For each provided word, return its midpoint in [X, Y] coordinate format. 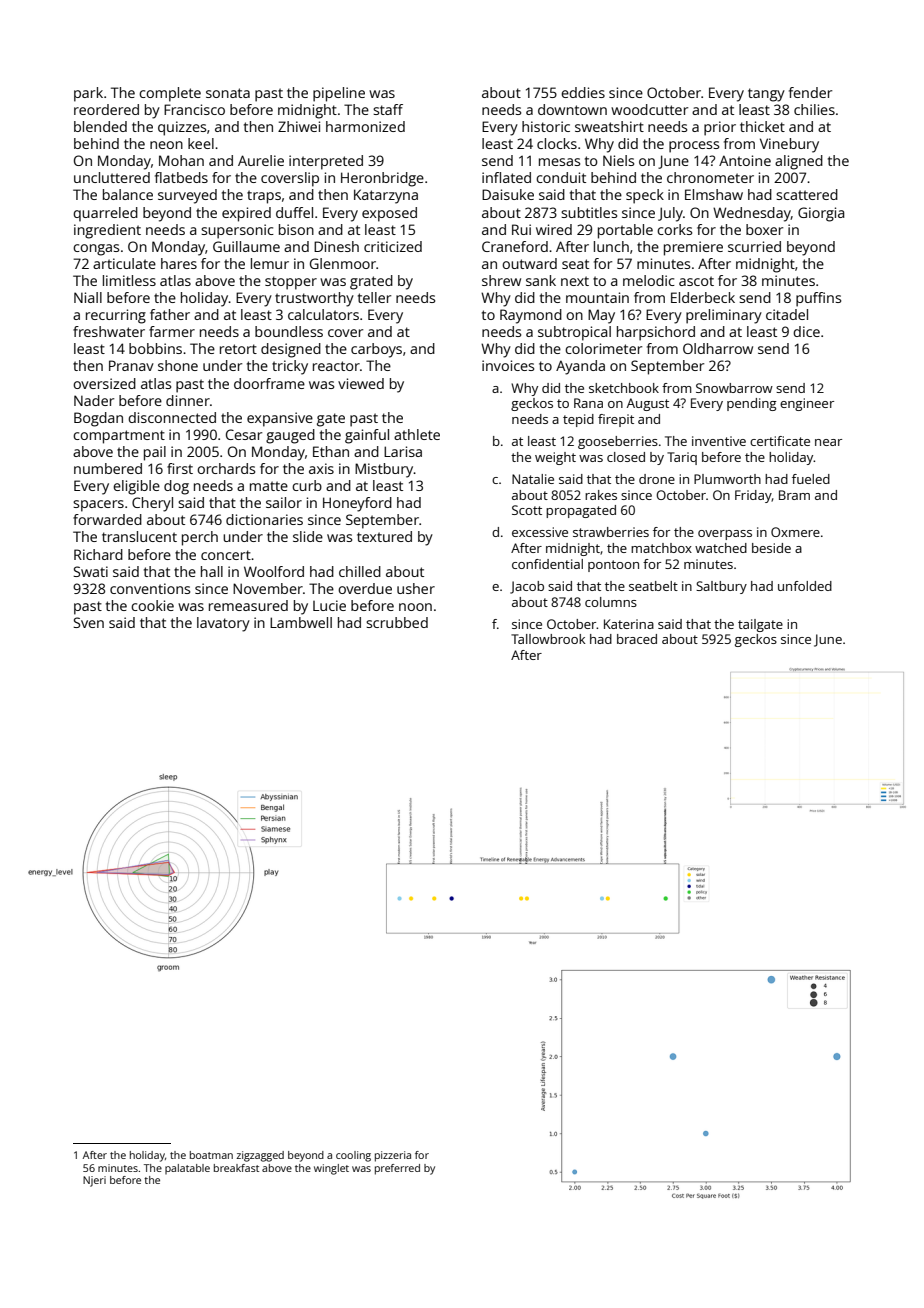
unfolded [805, 586]
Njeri [94, 1181]
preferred [397, 1169]
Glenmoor [343, 263]
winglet [331, 1169]
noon [415, 607]
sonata [228, 93]
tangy [766, 95]
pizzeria [393, 1156]
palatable [187, 1169]
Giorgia [821, 214]
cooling [353, 1156]
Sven [88, 622]
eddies [583, 92]
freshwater [109, 331]
